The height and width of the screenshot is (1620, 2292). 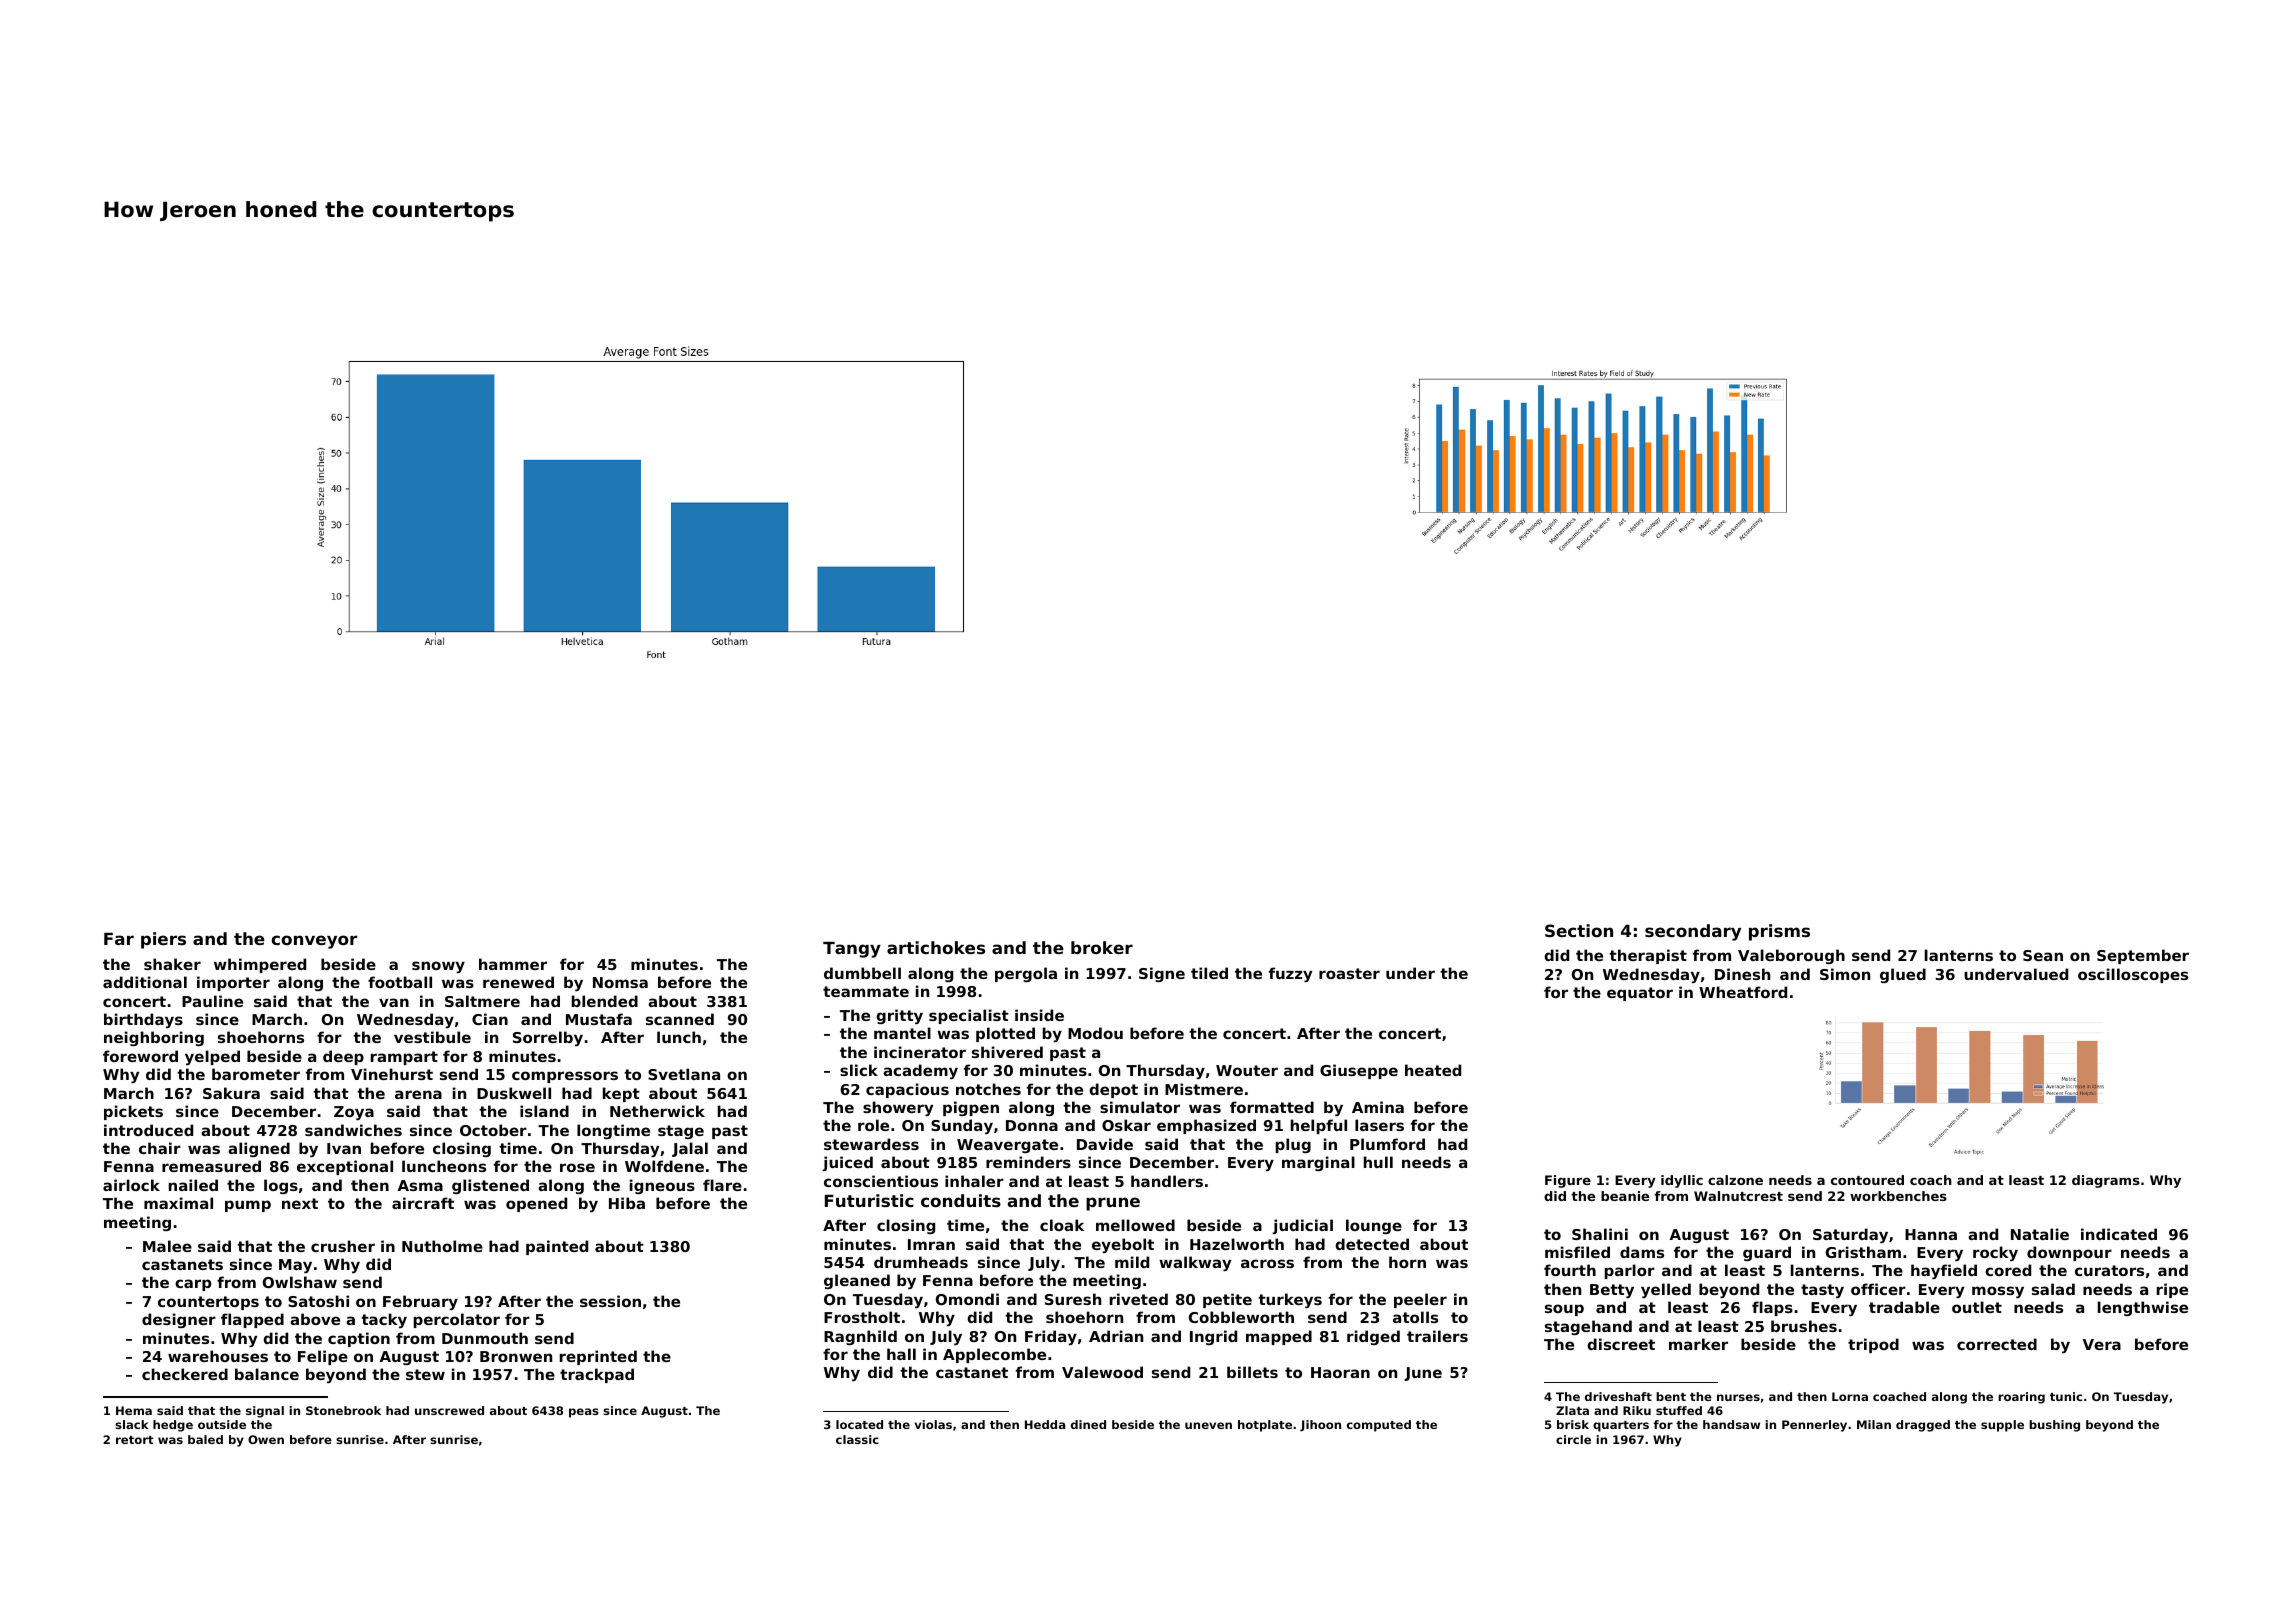 I want to click on Section, so click(x=1579, y=930).
